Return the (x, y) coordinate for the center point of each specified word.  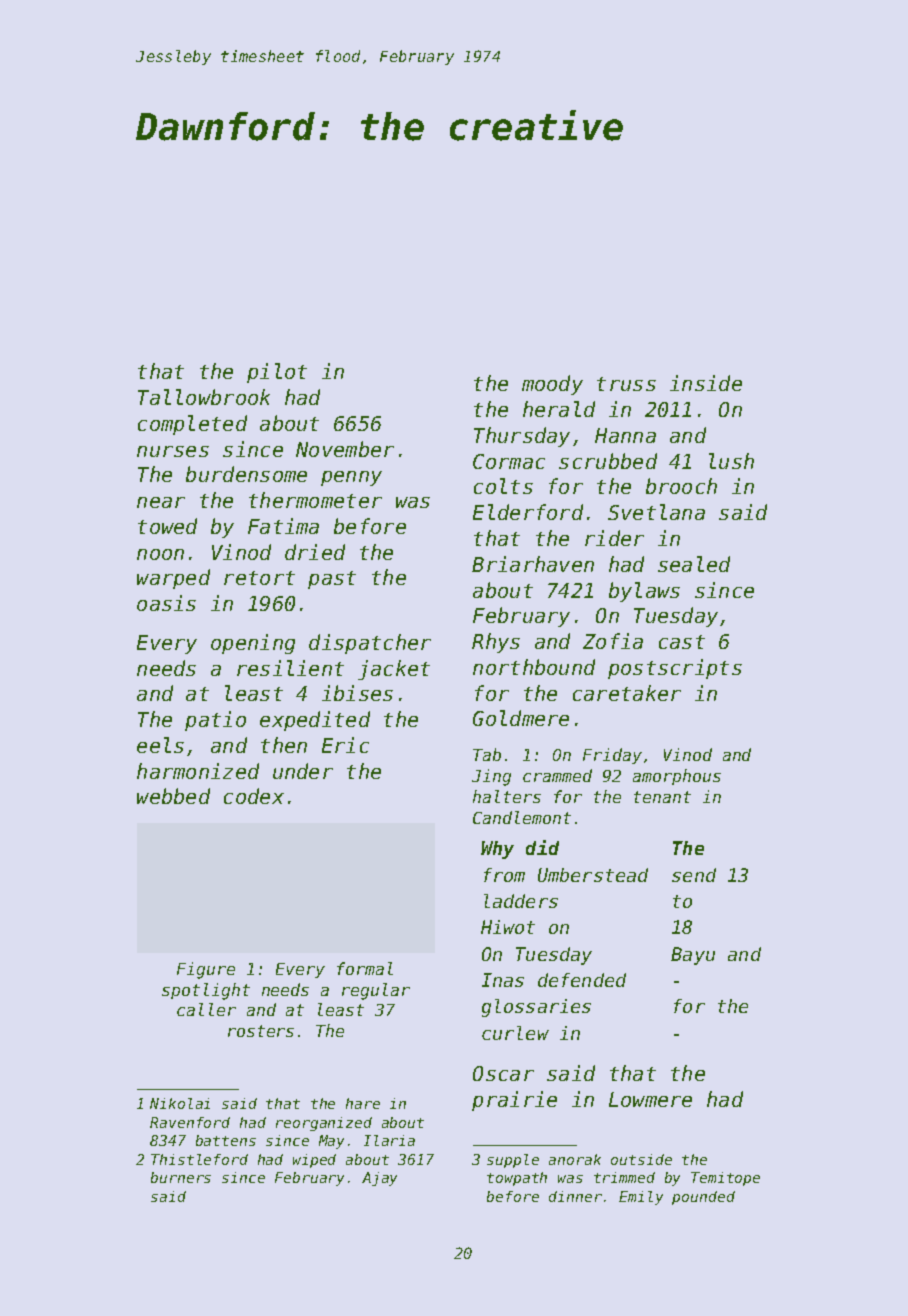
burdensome (246, 474)
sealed (694, 564)
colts (503, 486)
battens (226, 1140)
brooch (681, 486)
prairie (514, 1101)
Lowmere (650, 1099)
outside (641, 1159)
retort (259, 578)
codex (254, 796)
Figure (206, 970)
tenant (662, 797)
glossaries (536, 1008)
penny (351, 478)
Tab (487, 754)
